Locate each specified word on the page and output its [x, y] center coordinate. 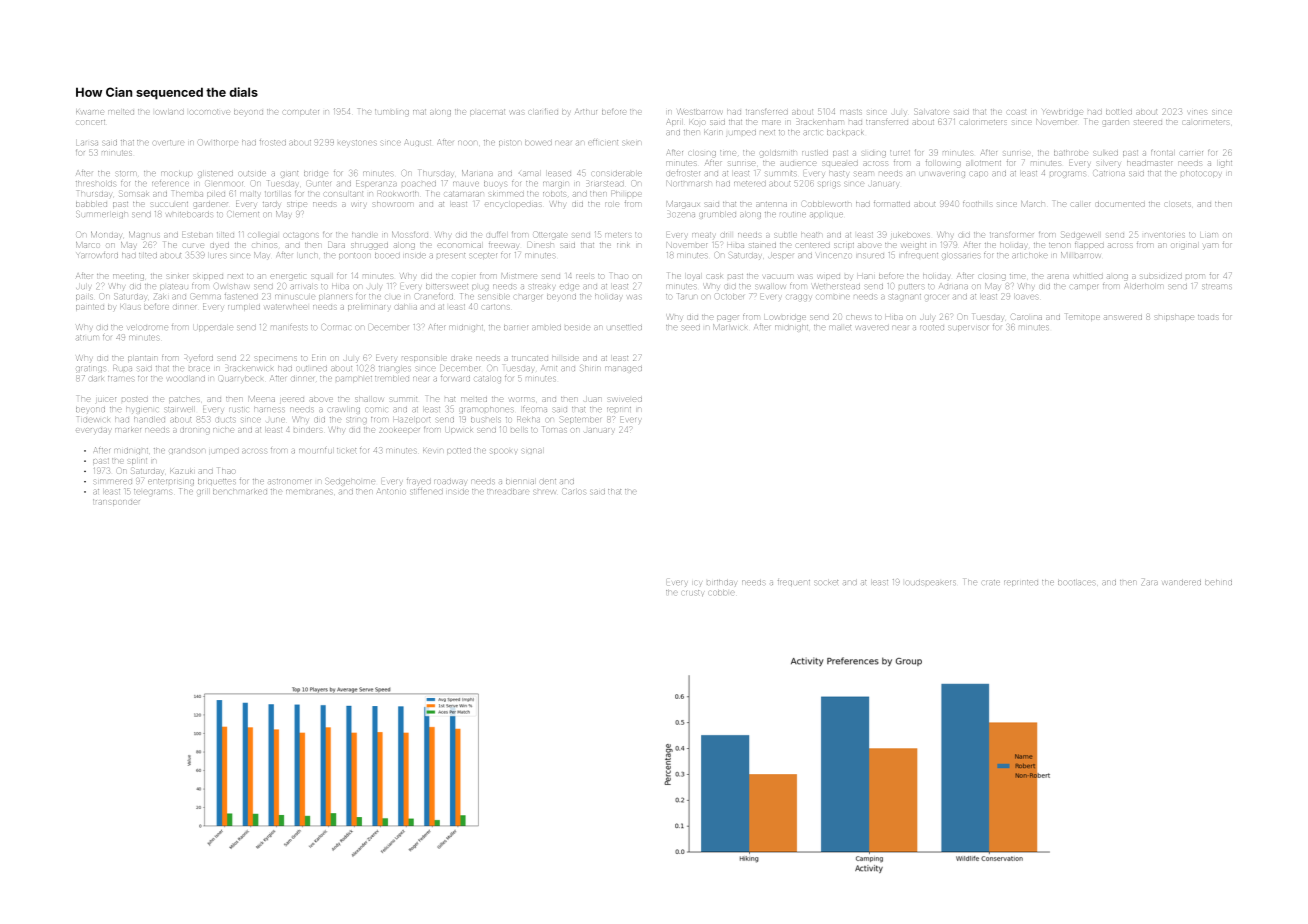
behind [1218, 582]
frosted [273, 142]
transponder [116, 502]
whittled [1088, 276]
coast [1016, 112]
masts [851, 112]
